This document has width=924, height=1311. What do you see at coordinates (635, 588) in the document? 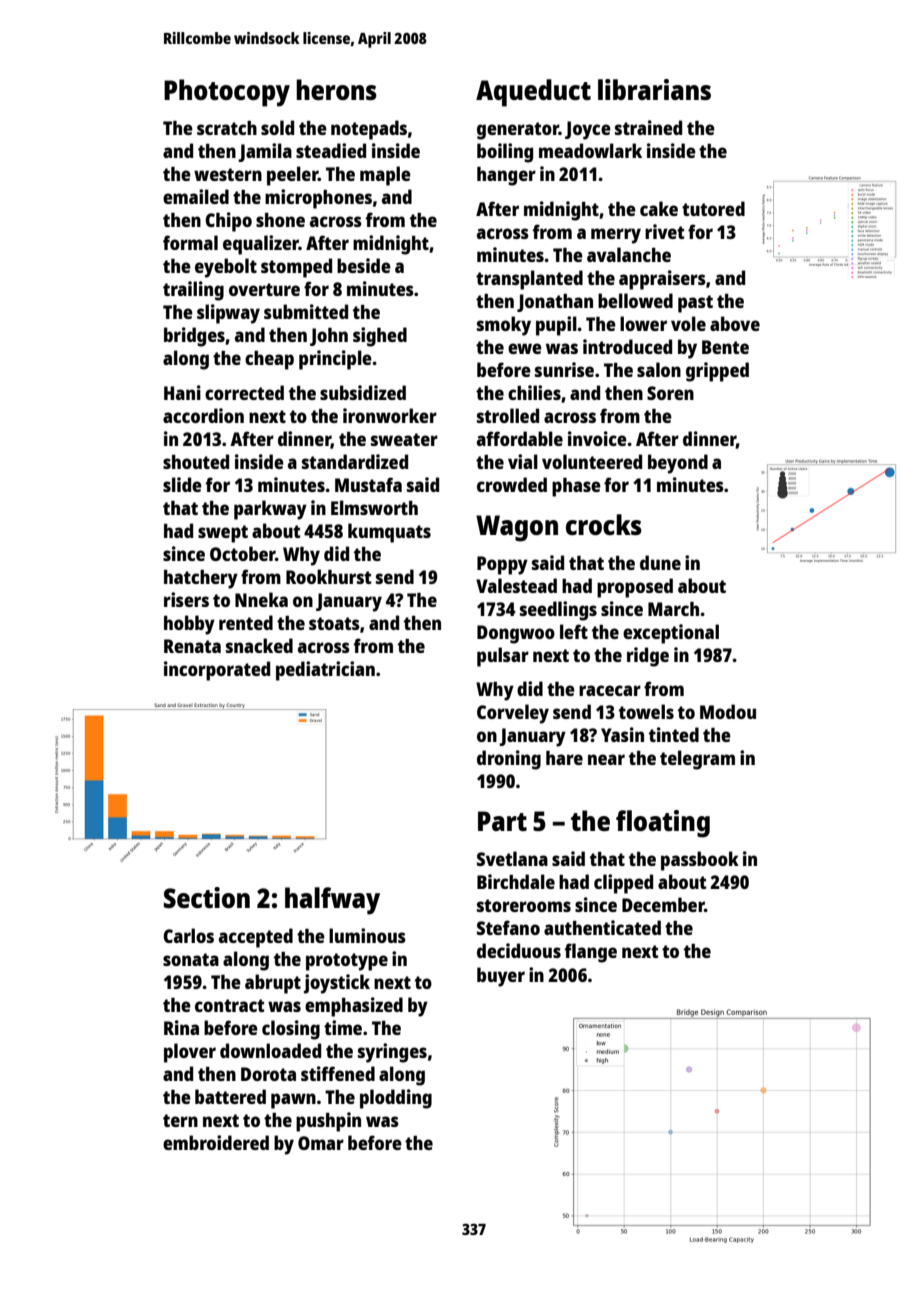
I see `proposed` at bounding box center [635, 588].
